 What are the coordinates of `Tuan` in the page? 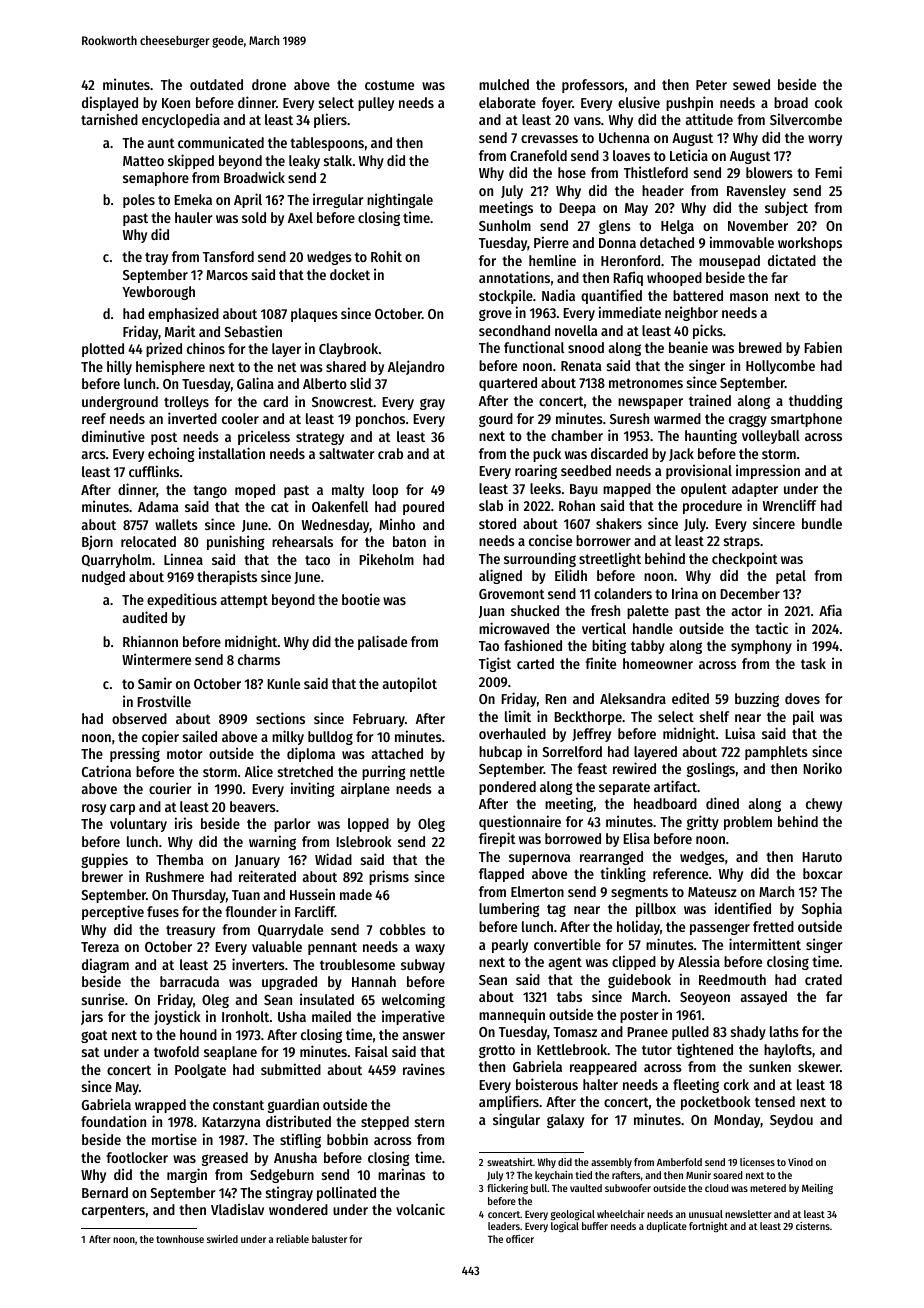 It's located at (246, 895).
